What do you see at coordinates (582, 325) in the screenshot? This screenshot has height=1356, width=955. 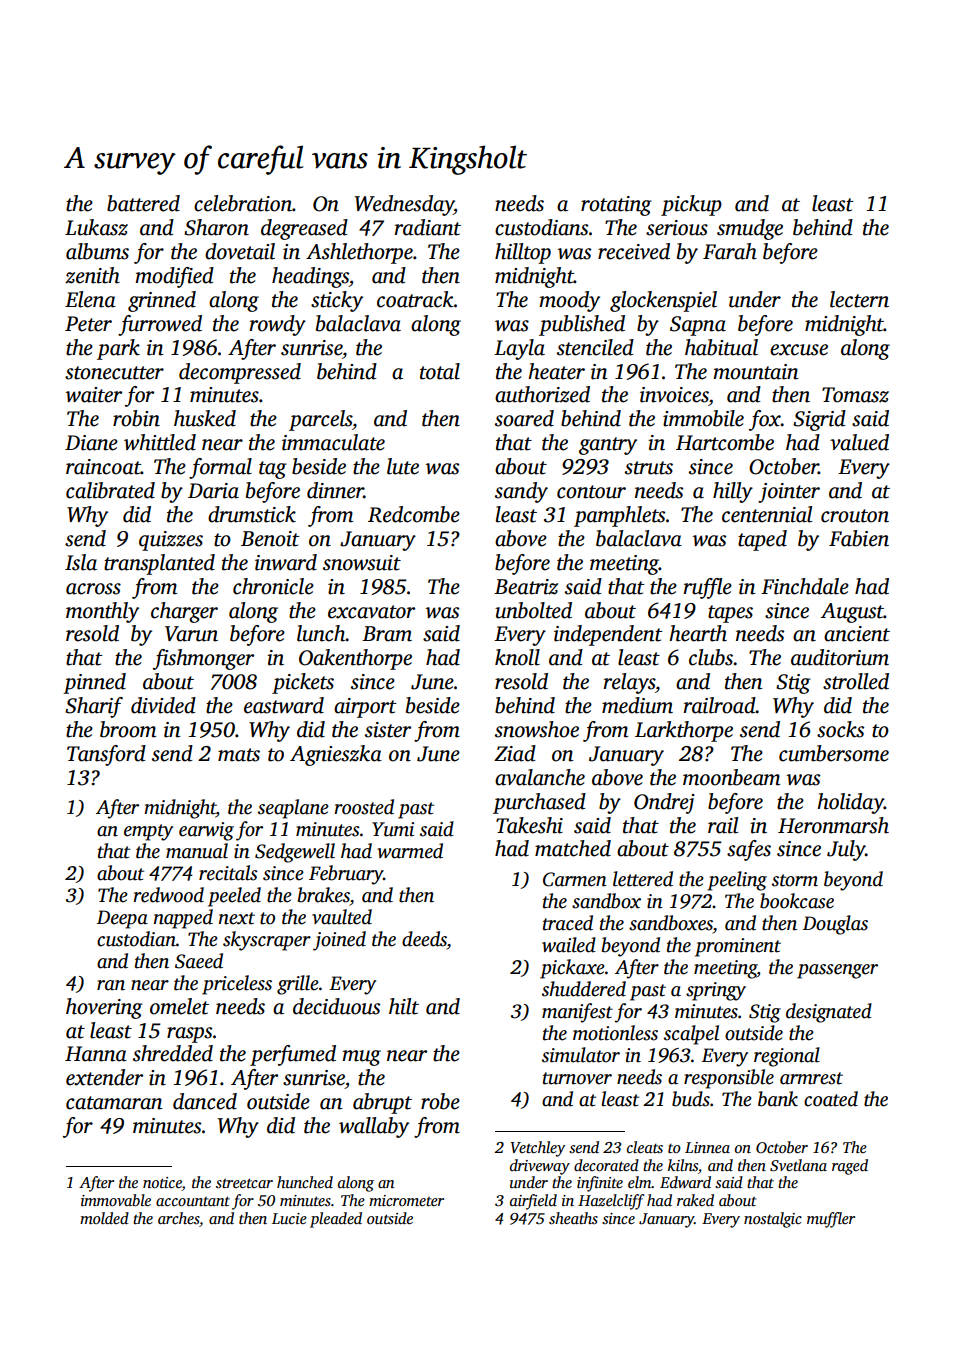 I see `published` at bounding box center [582, 325].
